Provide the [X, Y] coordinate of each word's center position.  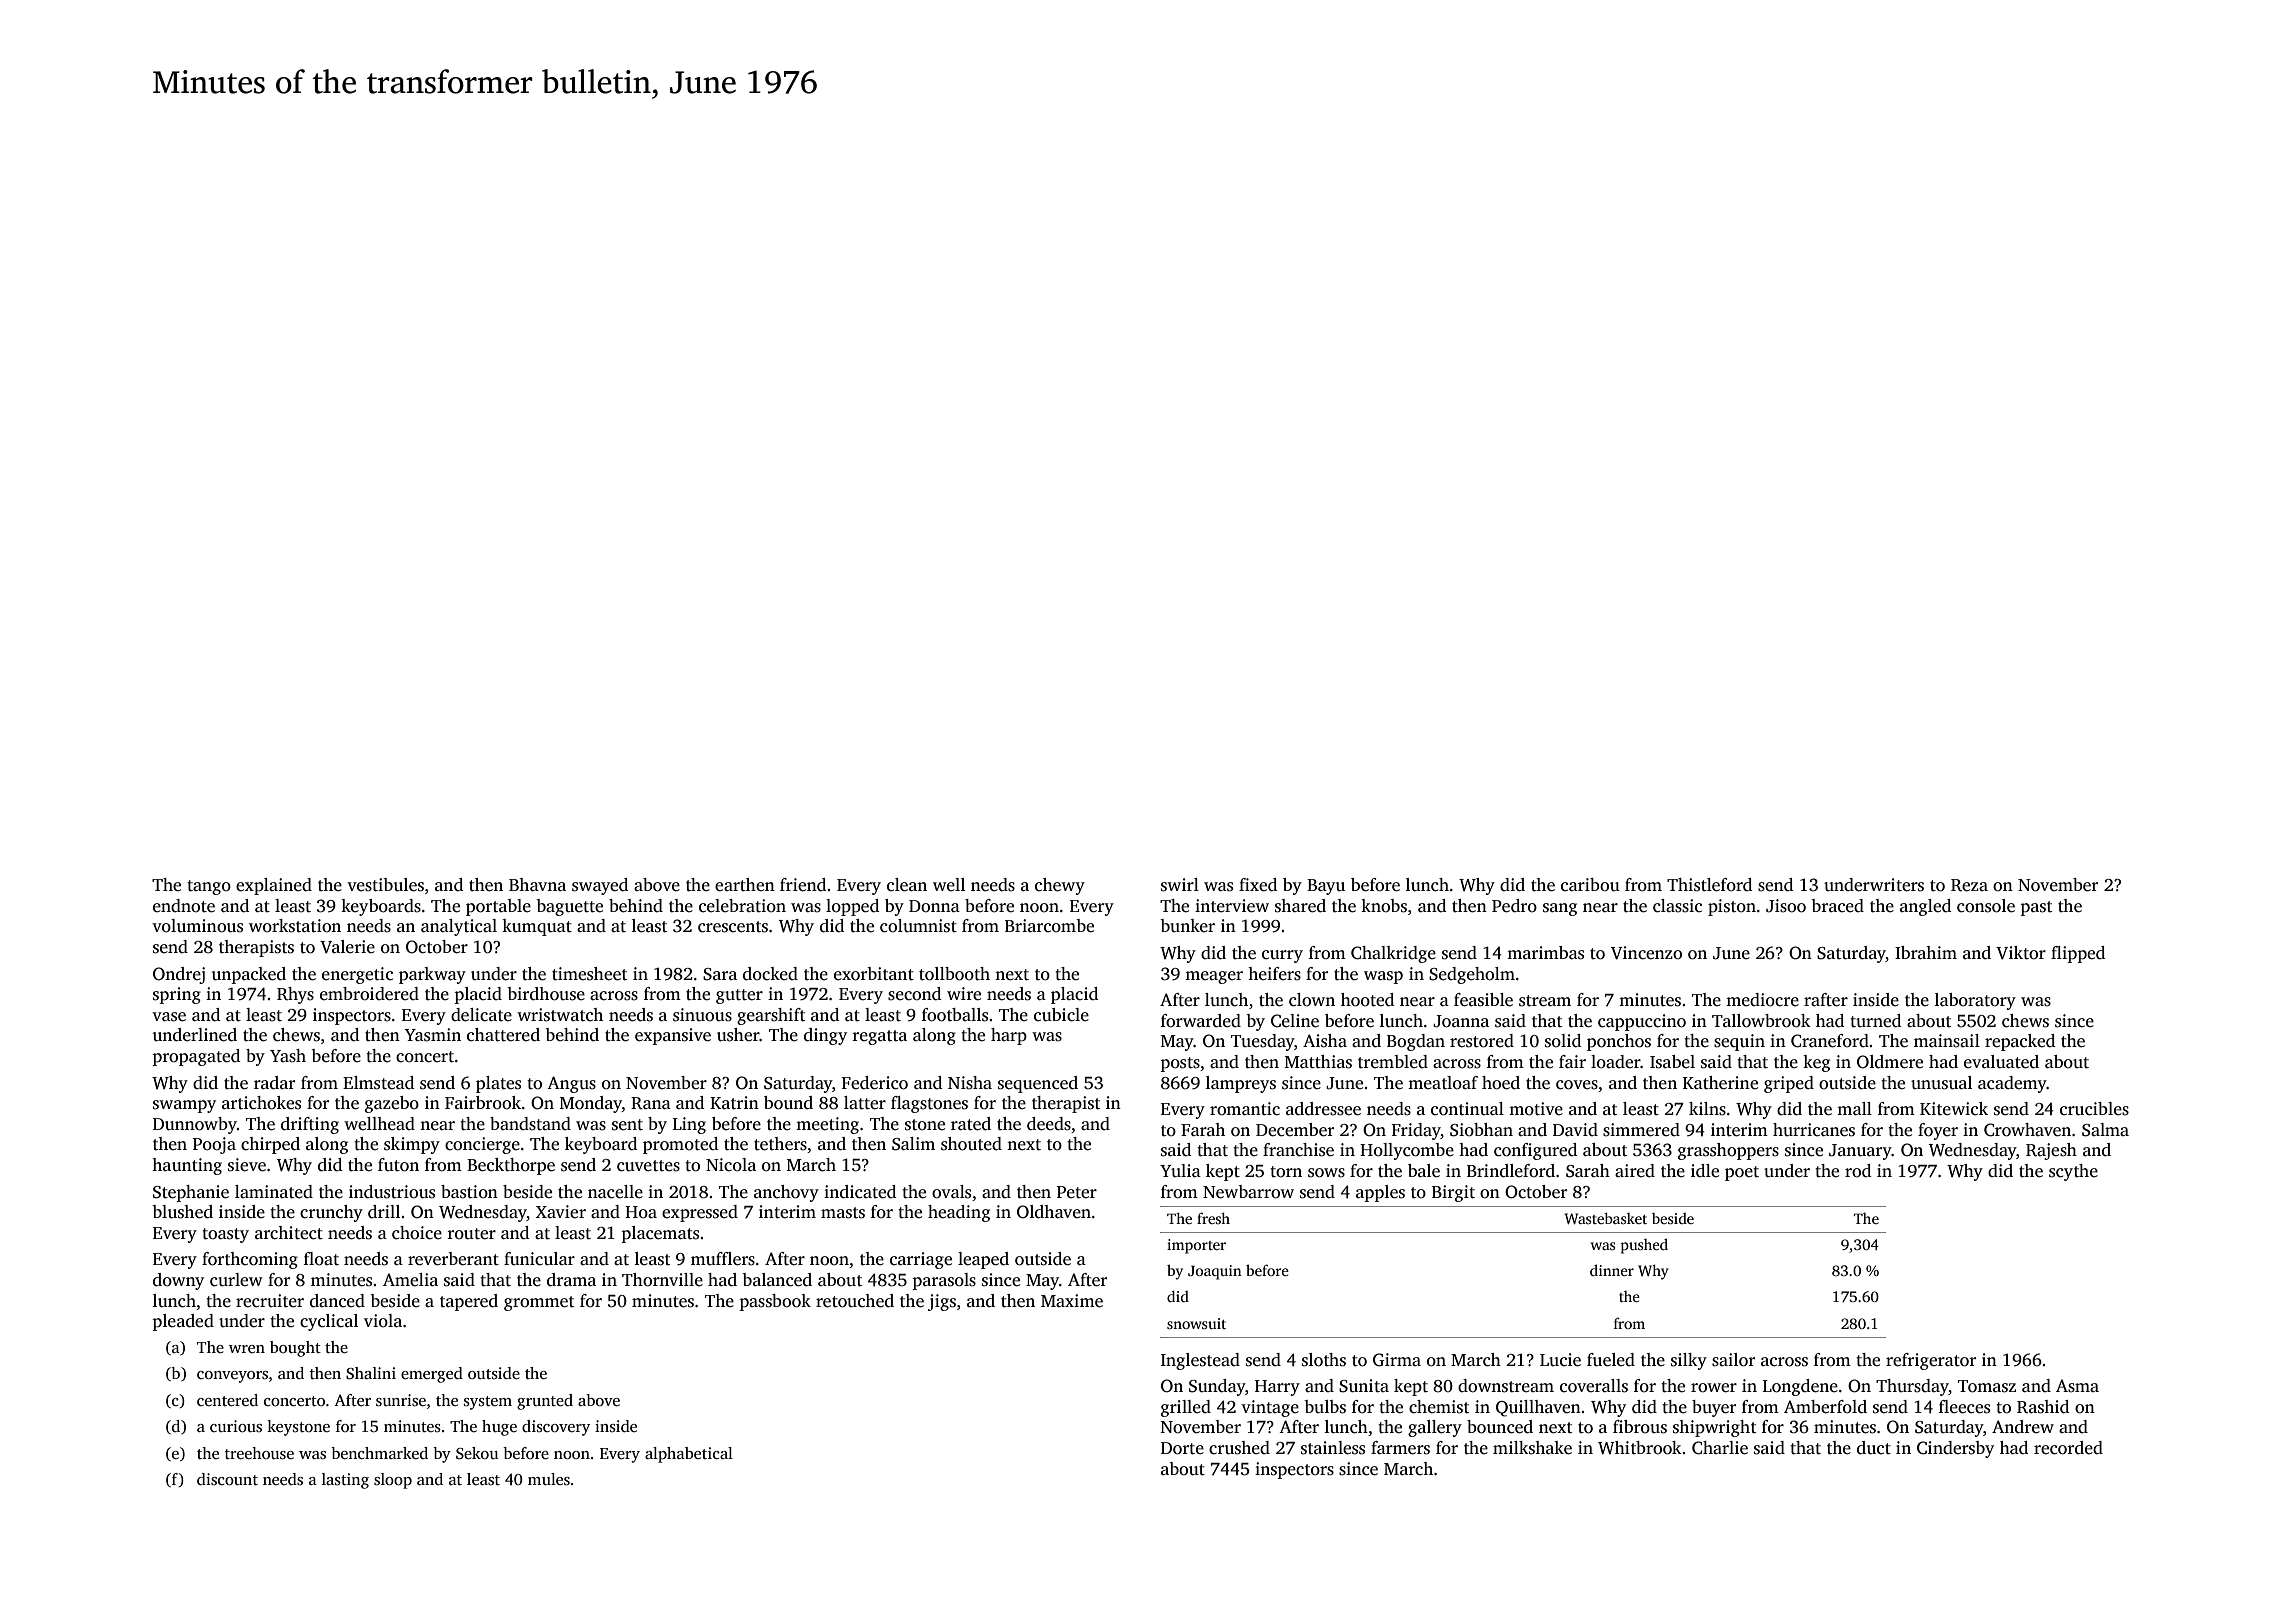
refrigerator [1931, 1361]
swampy [184, 1106]
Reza [1969, 885]
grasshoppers [1728, 1151]
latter [865, 1103]
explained [274, 886]
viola [383, 1321]
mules [549, 1479]
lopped [852, 907]
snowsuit [1196, 1323]
